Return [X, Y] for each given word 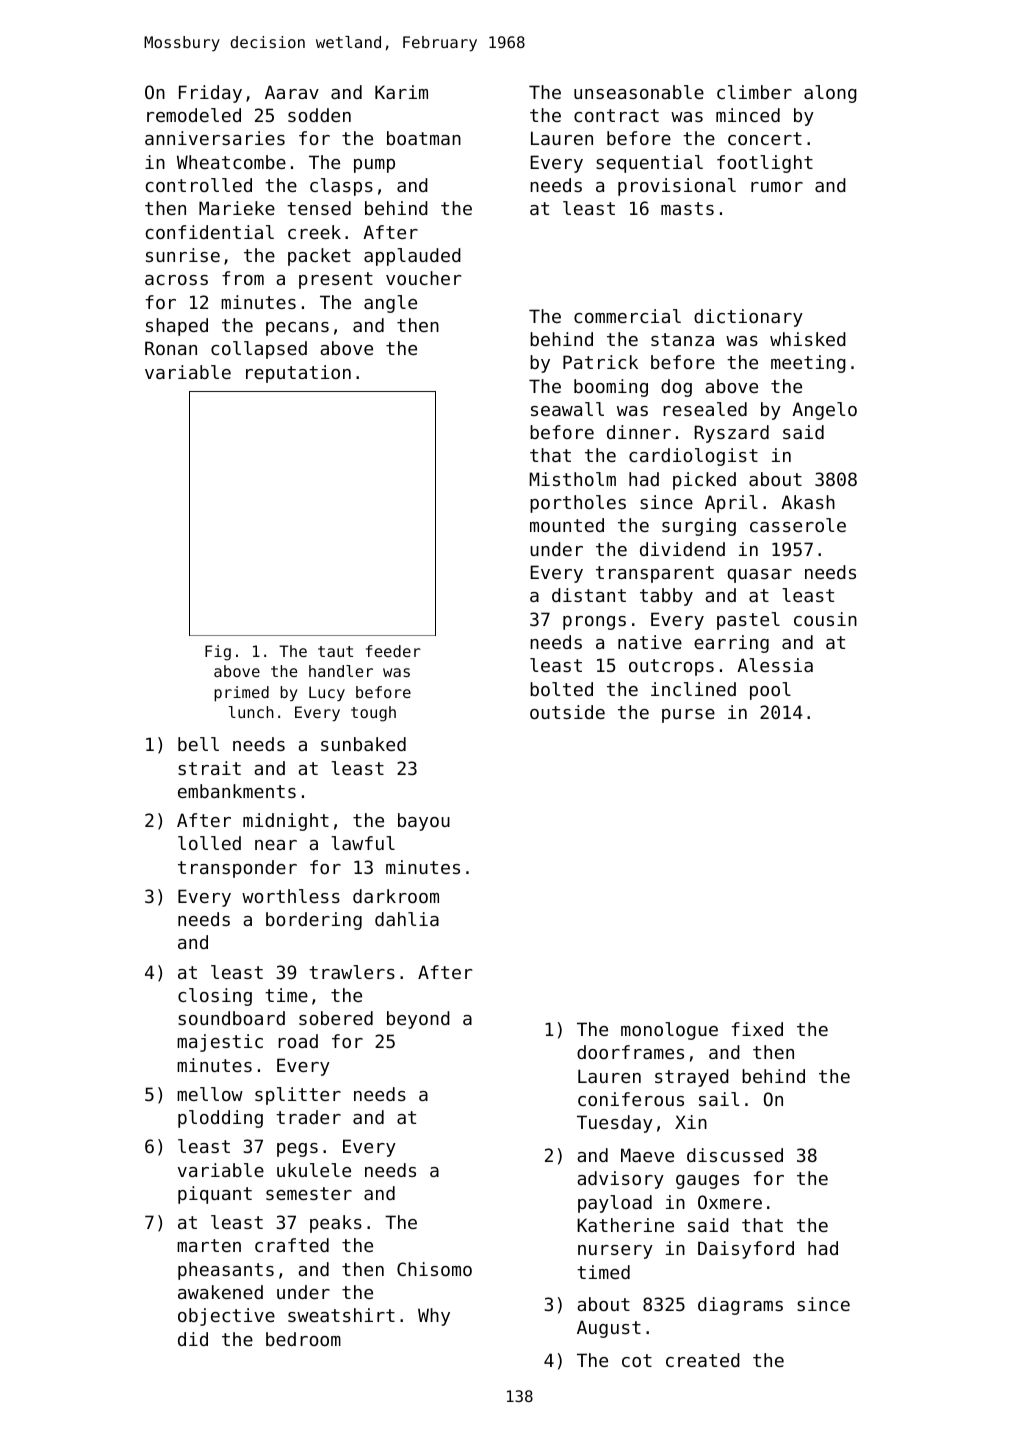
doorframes [630, 1052]
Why [434, 1317]
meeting [808, 364]
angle [390, 304]
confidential [210, 232]
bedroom [303, 1339]
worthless [291, 896]
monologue [669, 1031]
